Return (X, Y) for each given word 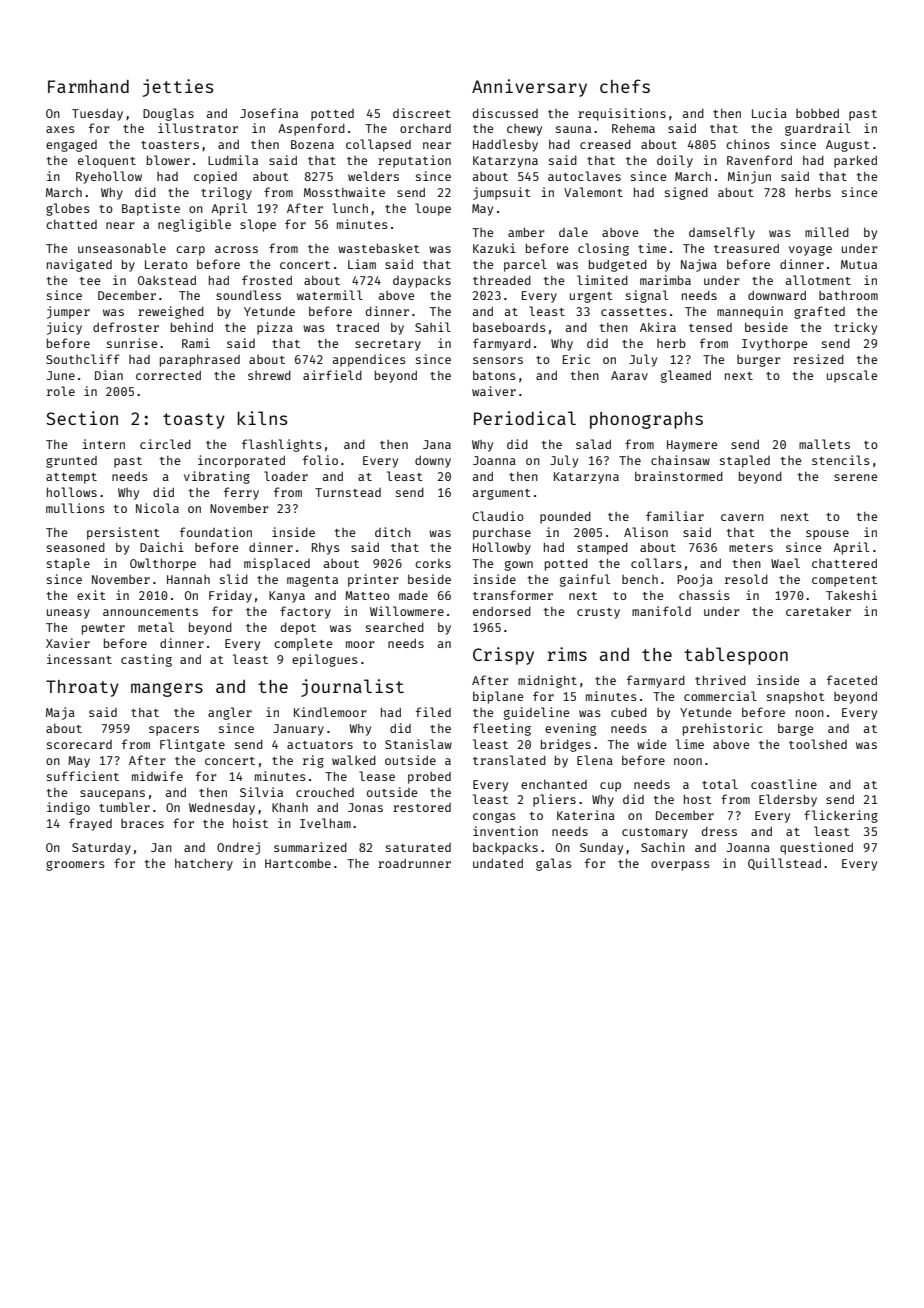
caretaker (818, 611)
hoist (250, 823)
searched (395, 627)
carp (190, 251)
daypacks (422, 282)
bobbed (817, 113)
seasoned (76, 547)
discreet (422, 113)
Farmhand (88, 86)
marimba (665, 280)
